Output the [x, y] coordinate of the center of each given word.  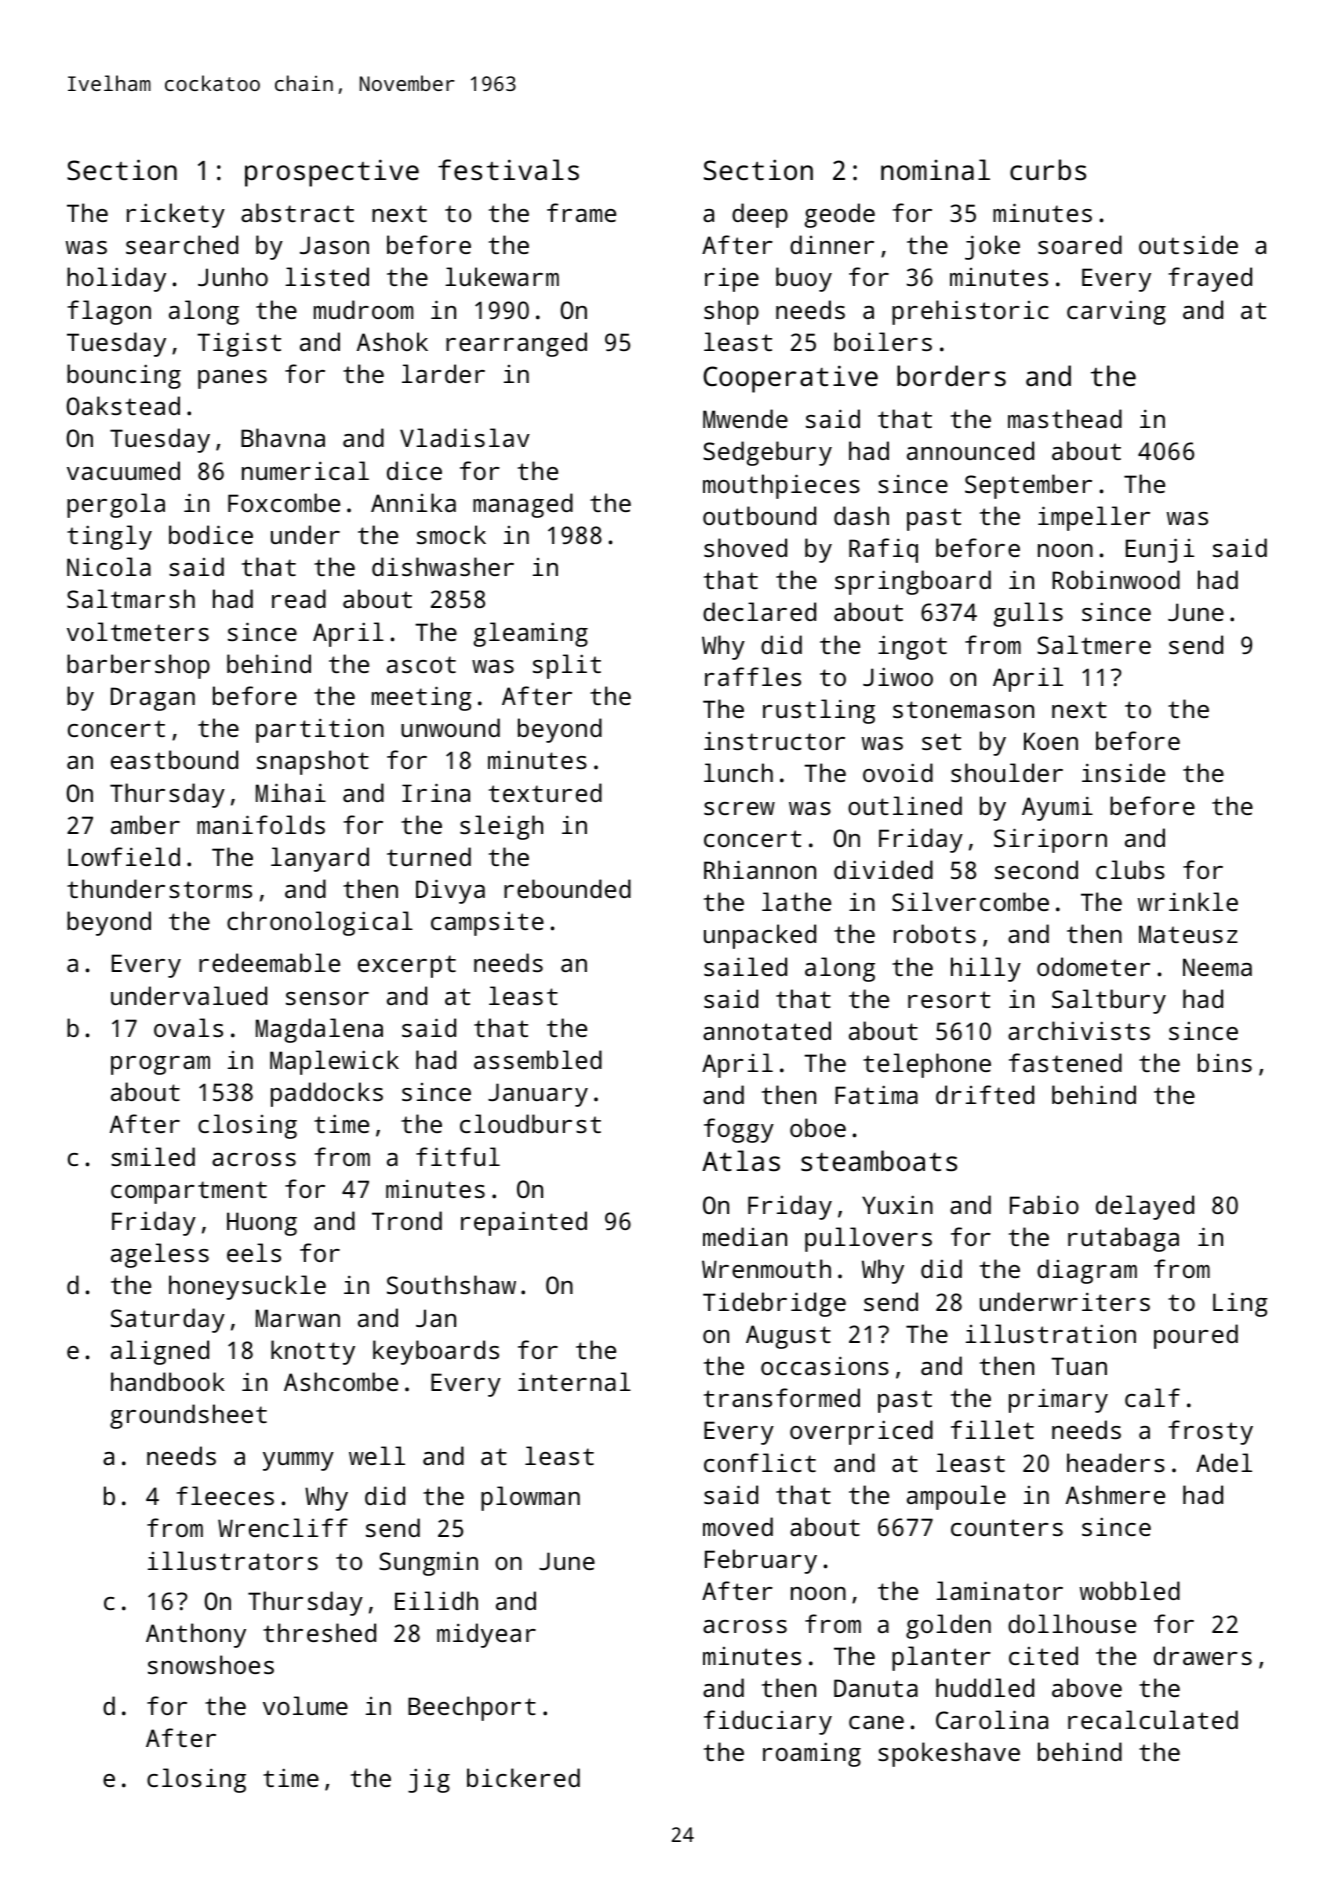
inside [1123, 772]
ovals [188, 1027]
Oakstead [123, 405]
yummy [298, 1461]
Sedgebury [767, 453]
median [745, 1236]
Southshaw [451, 1284]
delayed [1145, 1207]
